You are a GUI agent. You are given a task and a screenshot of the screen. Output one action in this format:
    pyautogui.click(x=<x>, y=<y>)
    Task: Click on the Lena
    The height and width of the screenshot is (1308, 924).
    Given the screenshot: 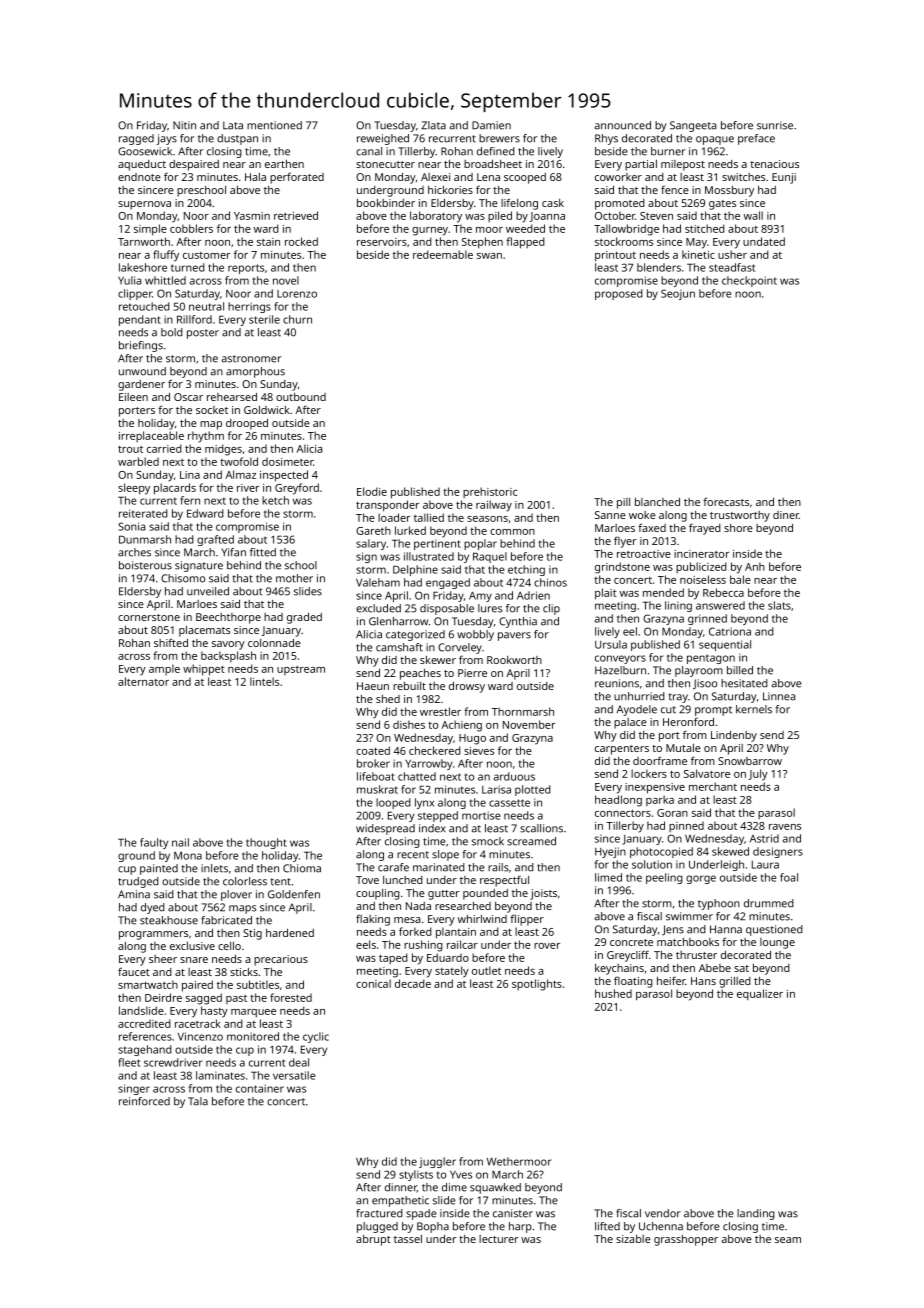 What is the action you would take?
    pyautogui.click(x=488, y=177)
